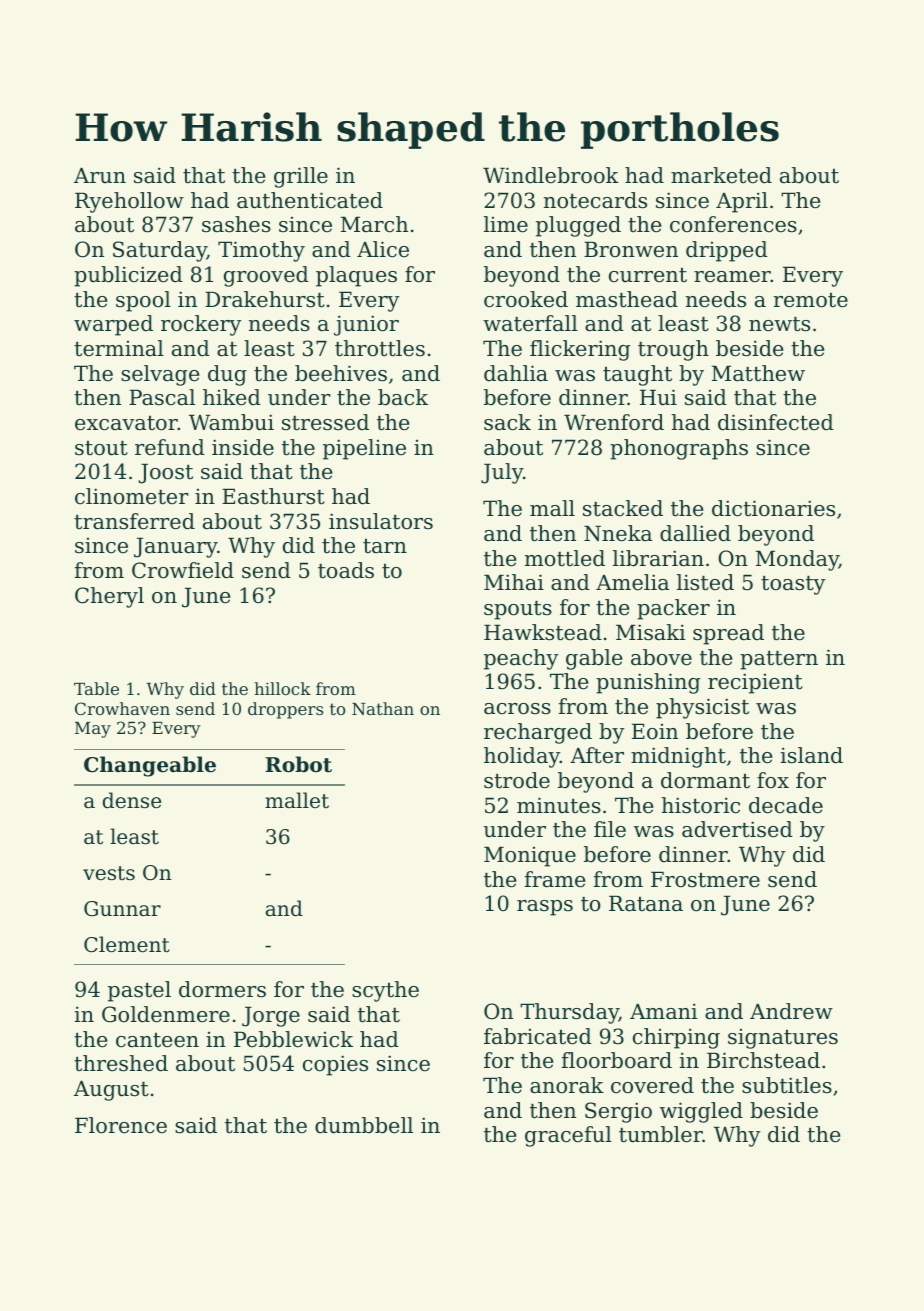 This screenshot has width=924, height=1311. I want to click on insulators, so click(381, 521).
